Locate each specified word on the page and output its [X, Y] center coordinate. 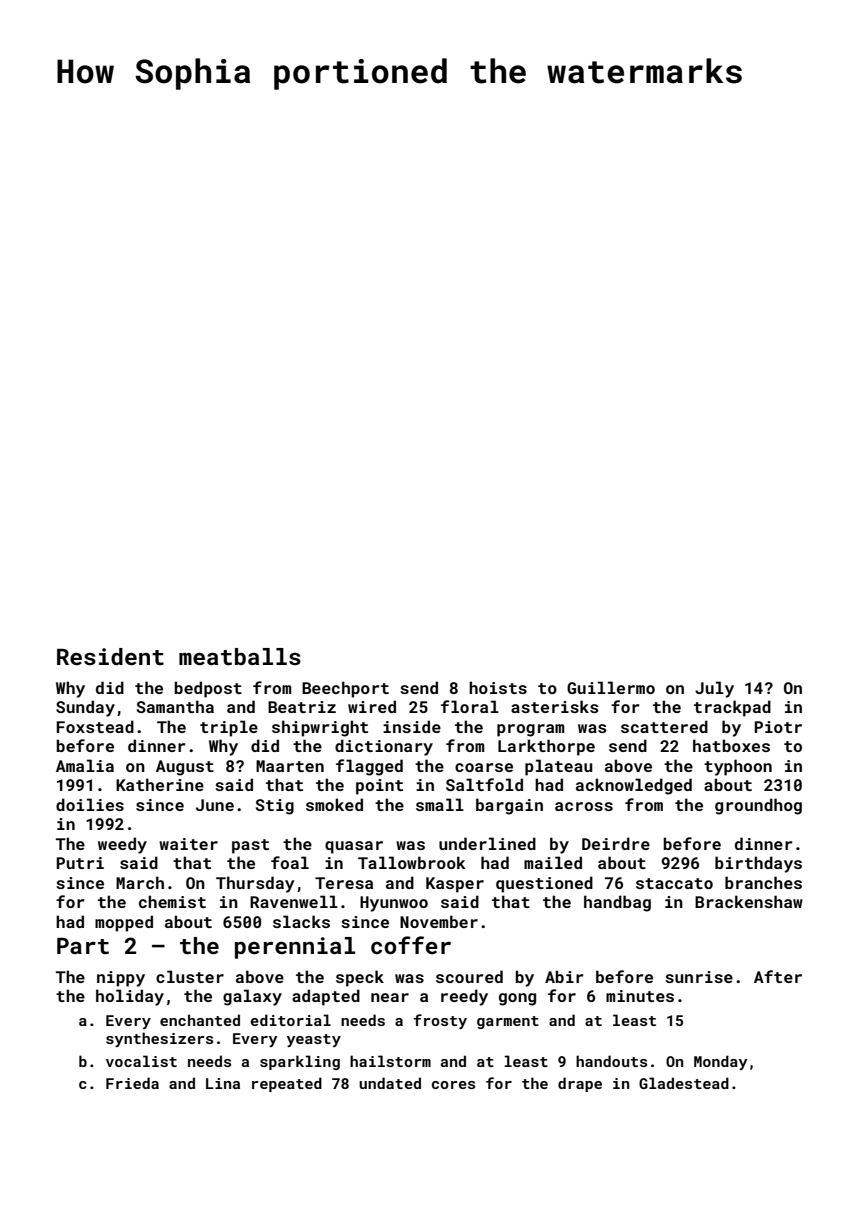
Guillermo [611, 687]
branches [763, 882]
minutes [640, 996]
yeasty [314, 1040]
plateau [558, 767]
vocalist [141, 1061]
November [439, 921]
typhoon [738, 767]
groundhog [758, 806]
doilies [90, 804]
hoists [498, 687]
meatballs [240, 656]
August [185, 768]
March [140, 882]
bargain [509, 806]
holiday [130, 997]
